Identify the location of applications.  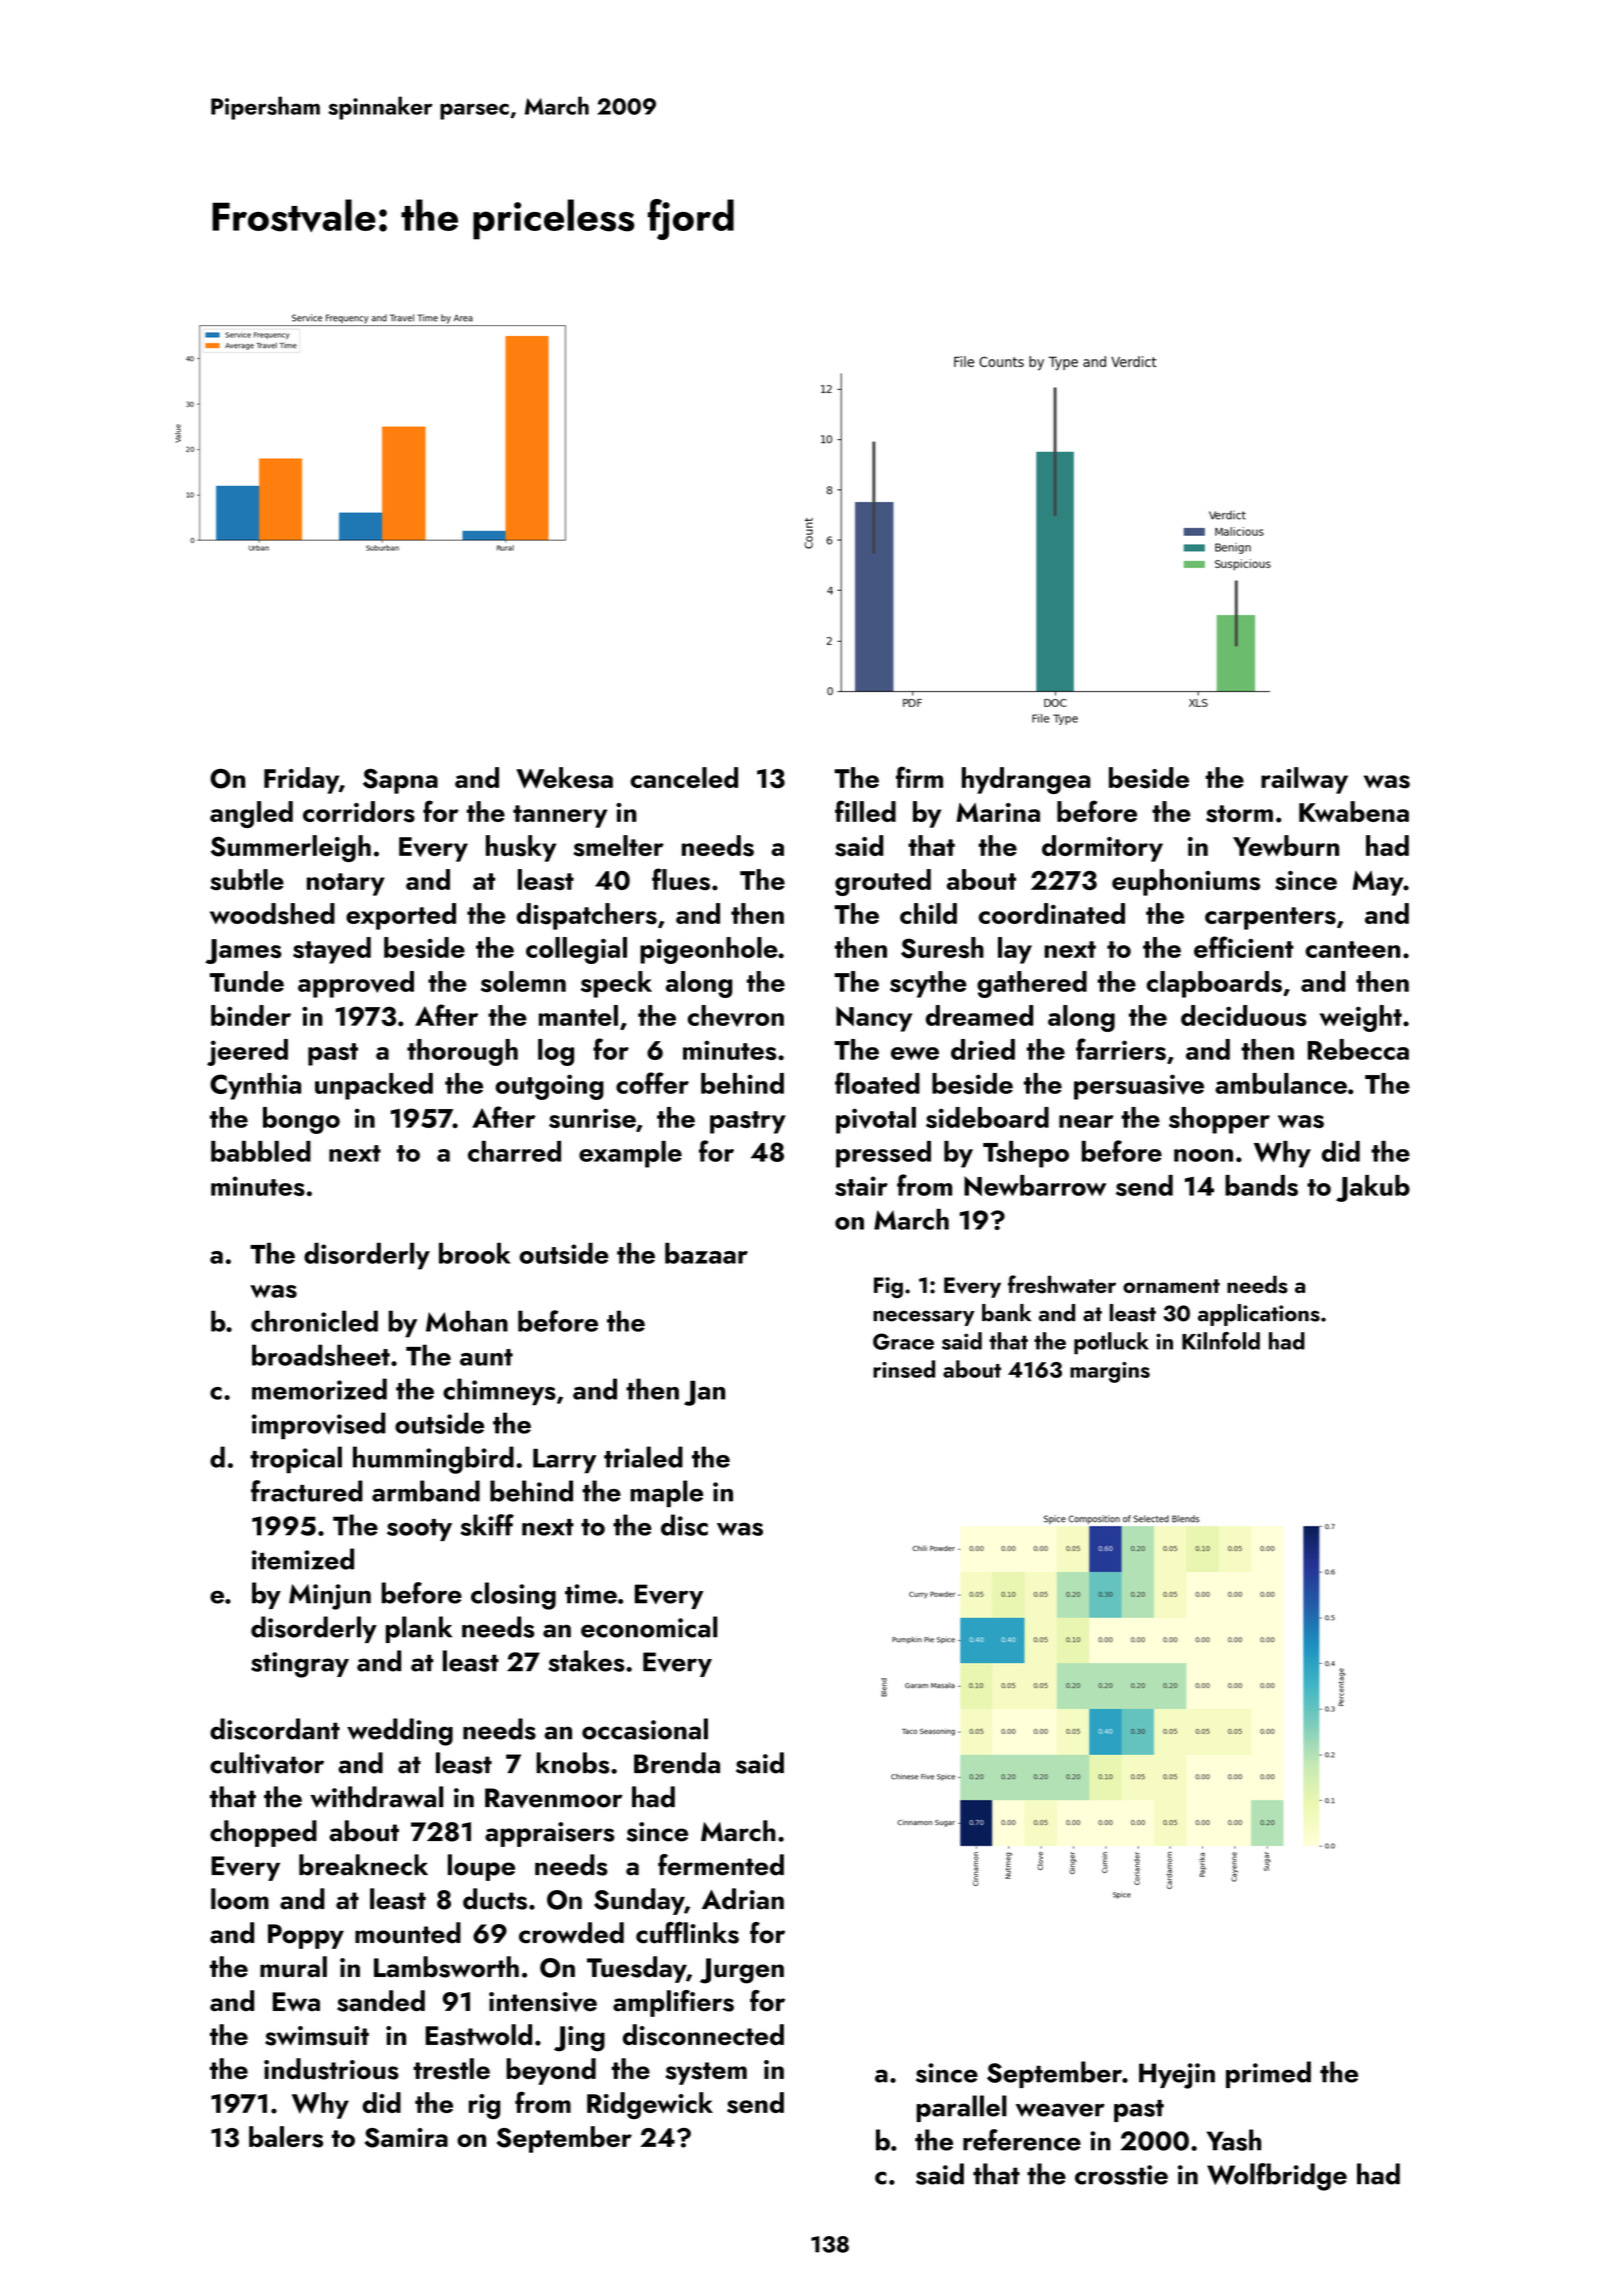
(1259, 1315).
